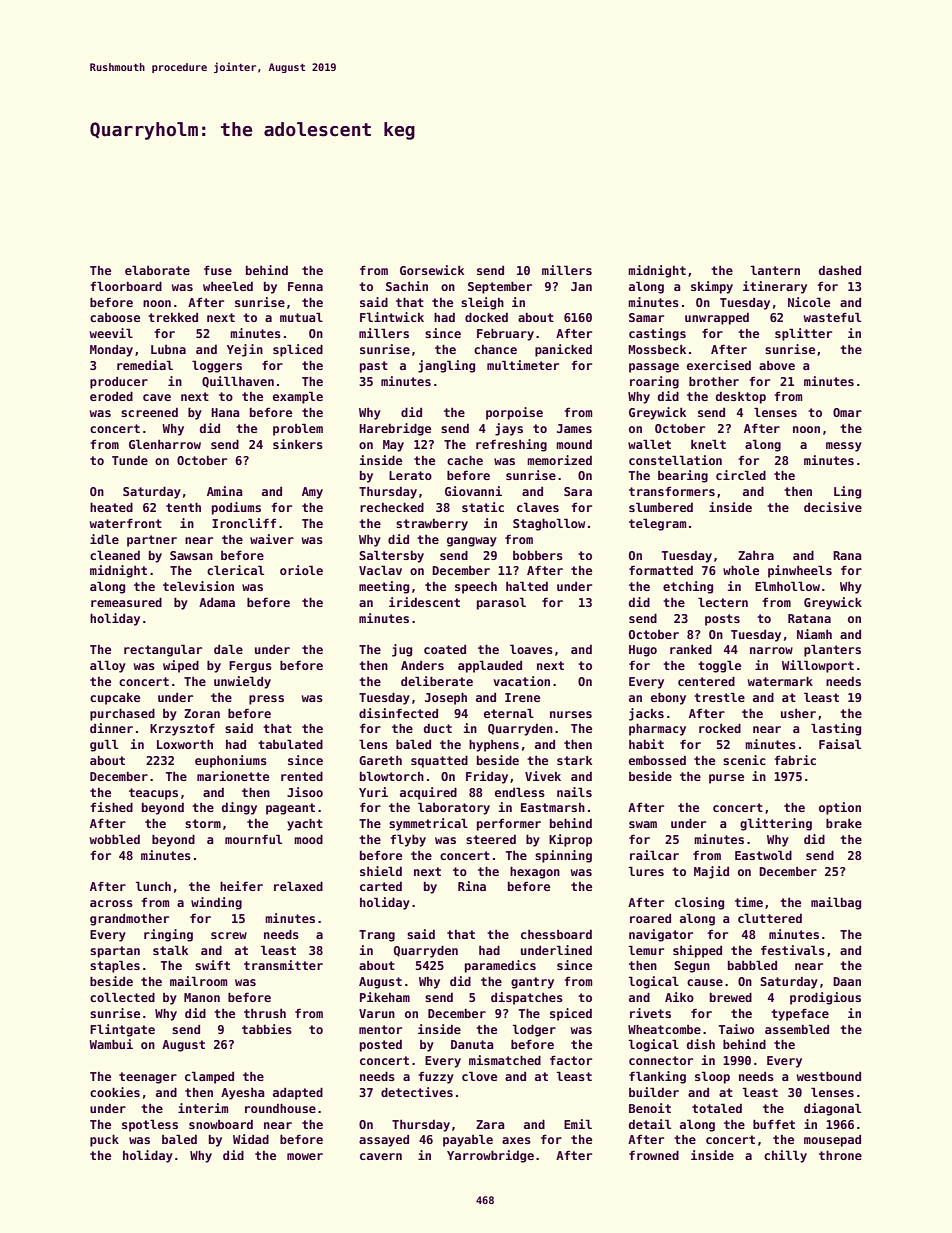 This screenshot has width=952, height=1233. Describe the element at coordinates (290, 744) in the screenshot. I see `tabulated` at that location.
